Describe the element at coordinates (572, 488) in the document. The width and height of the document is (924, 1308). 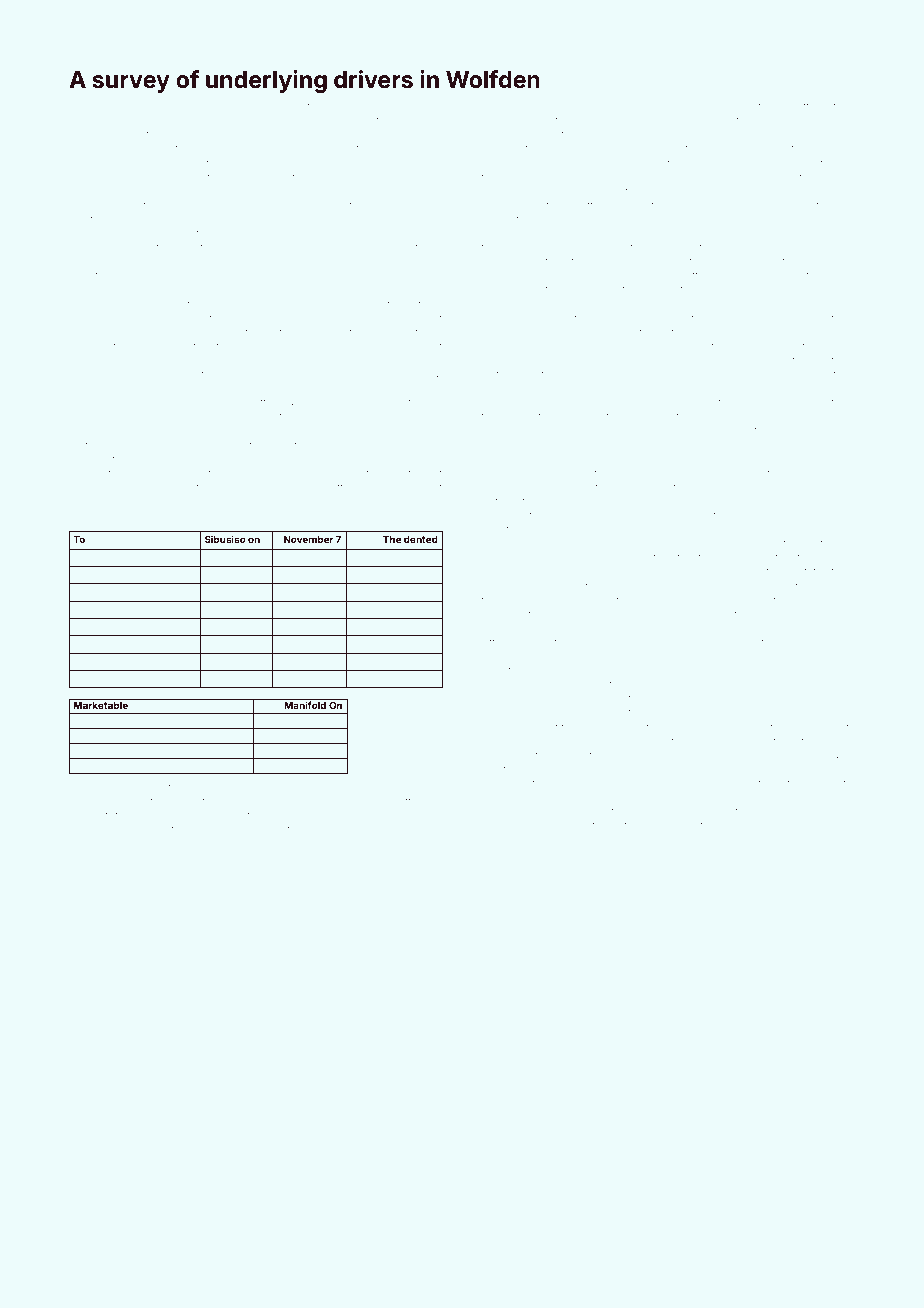
I see `classic` at that location.
